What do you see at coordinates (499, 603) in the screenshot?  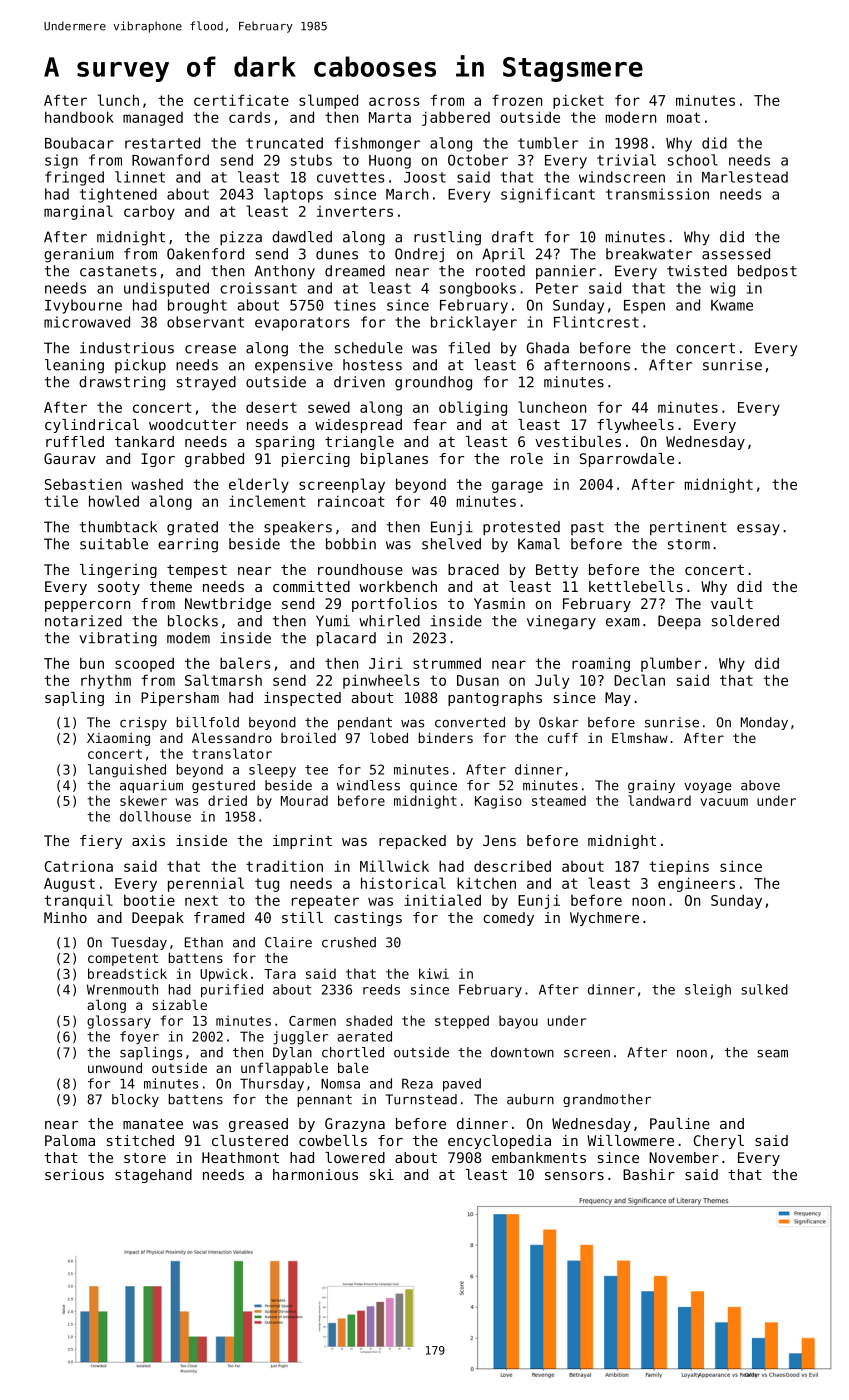 I see `Yasmin` at bounding box center [499, 603].
